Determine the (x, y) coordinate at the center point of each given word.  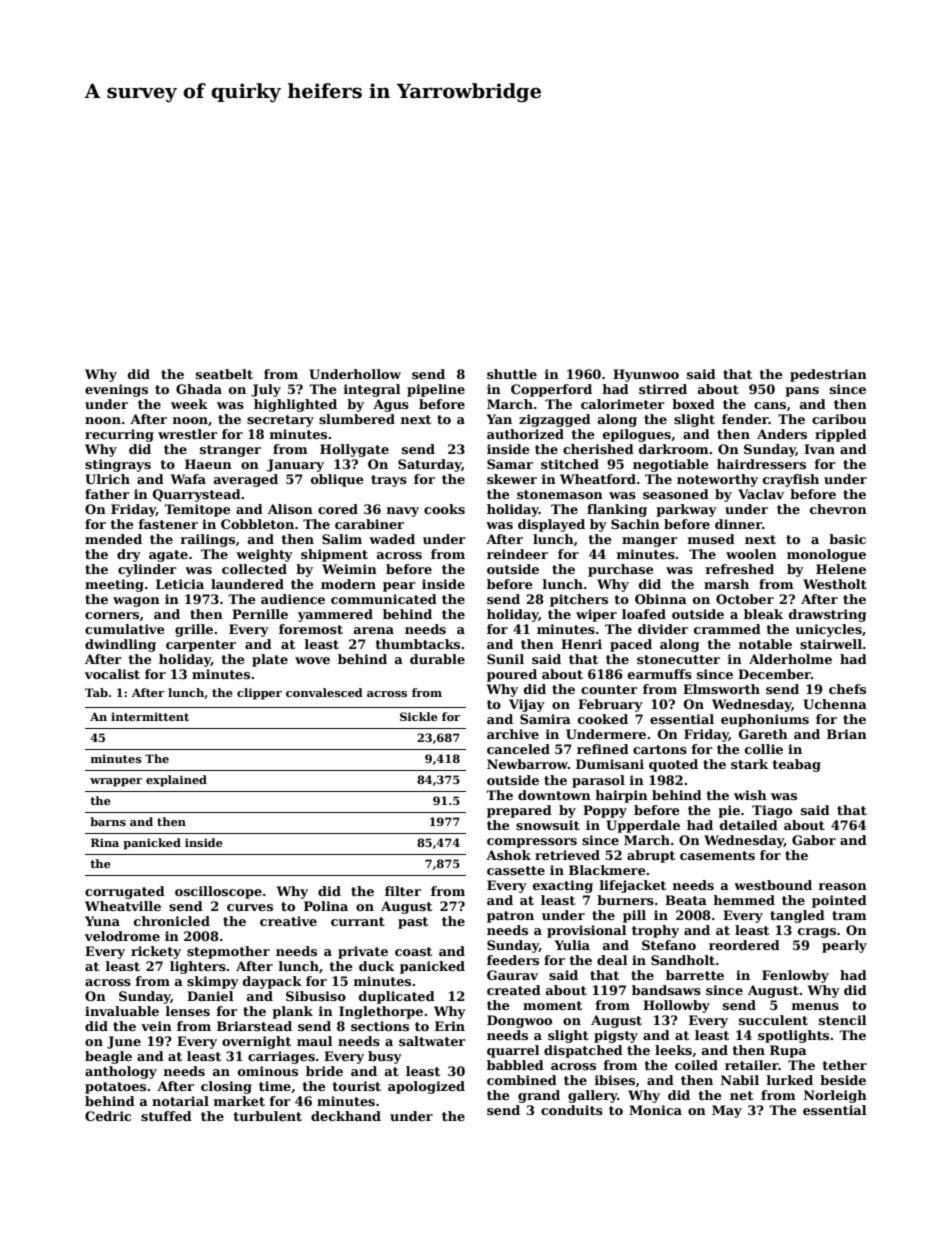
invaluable (122, 1011)
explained (176, 781)
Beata (686, 900)
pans (802, 392)
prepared (519, 811)
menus (815, 1006)
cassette (516, 870)
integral (372, 390)
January (295, 465)
